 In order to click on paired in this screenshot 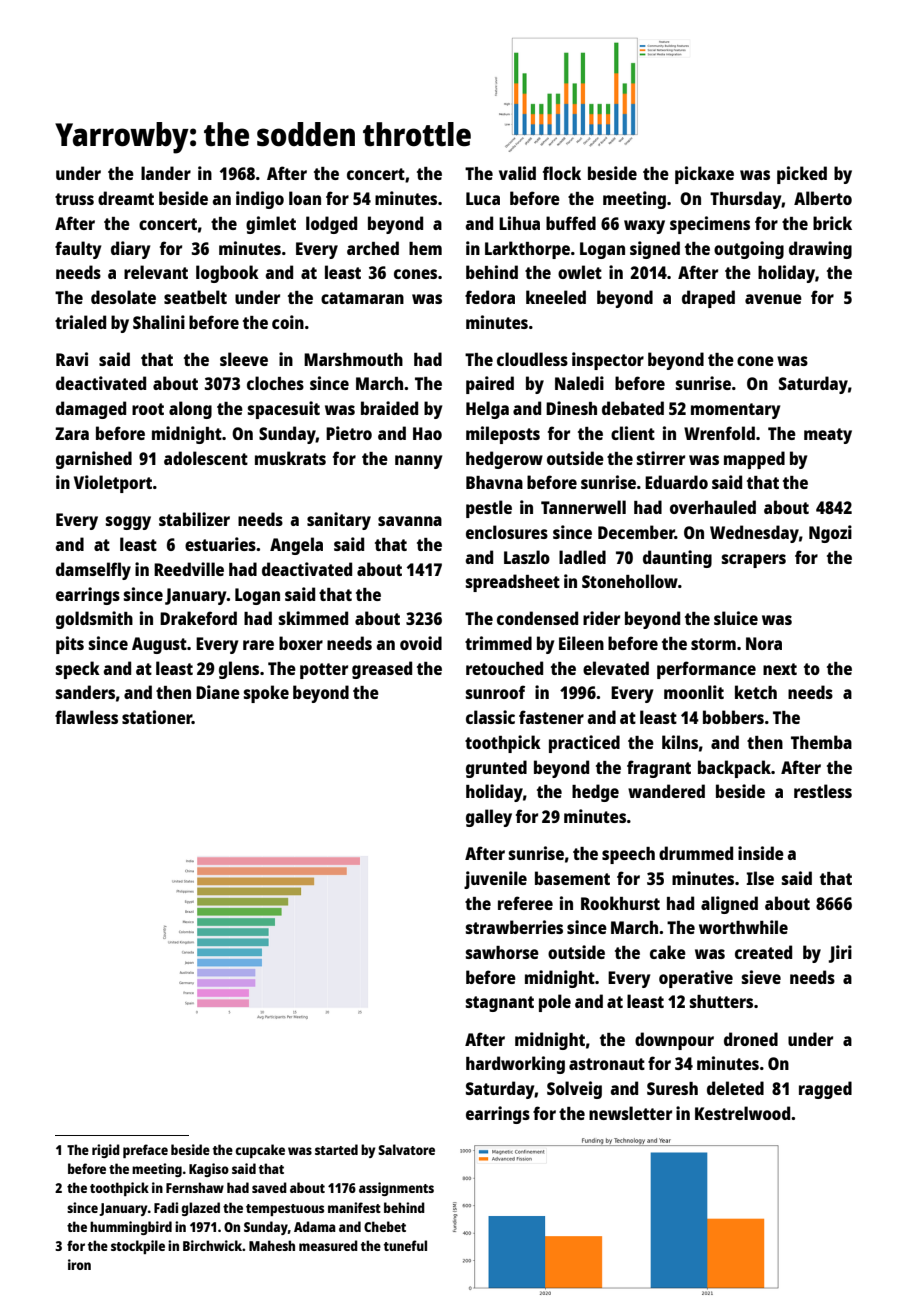, I will do `click(490, 385)`.
